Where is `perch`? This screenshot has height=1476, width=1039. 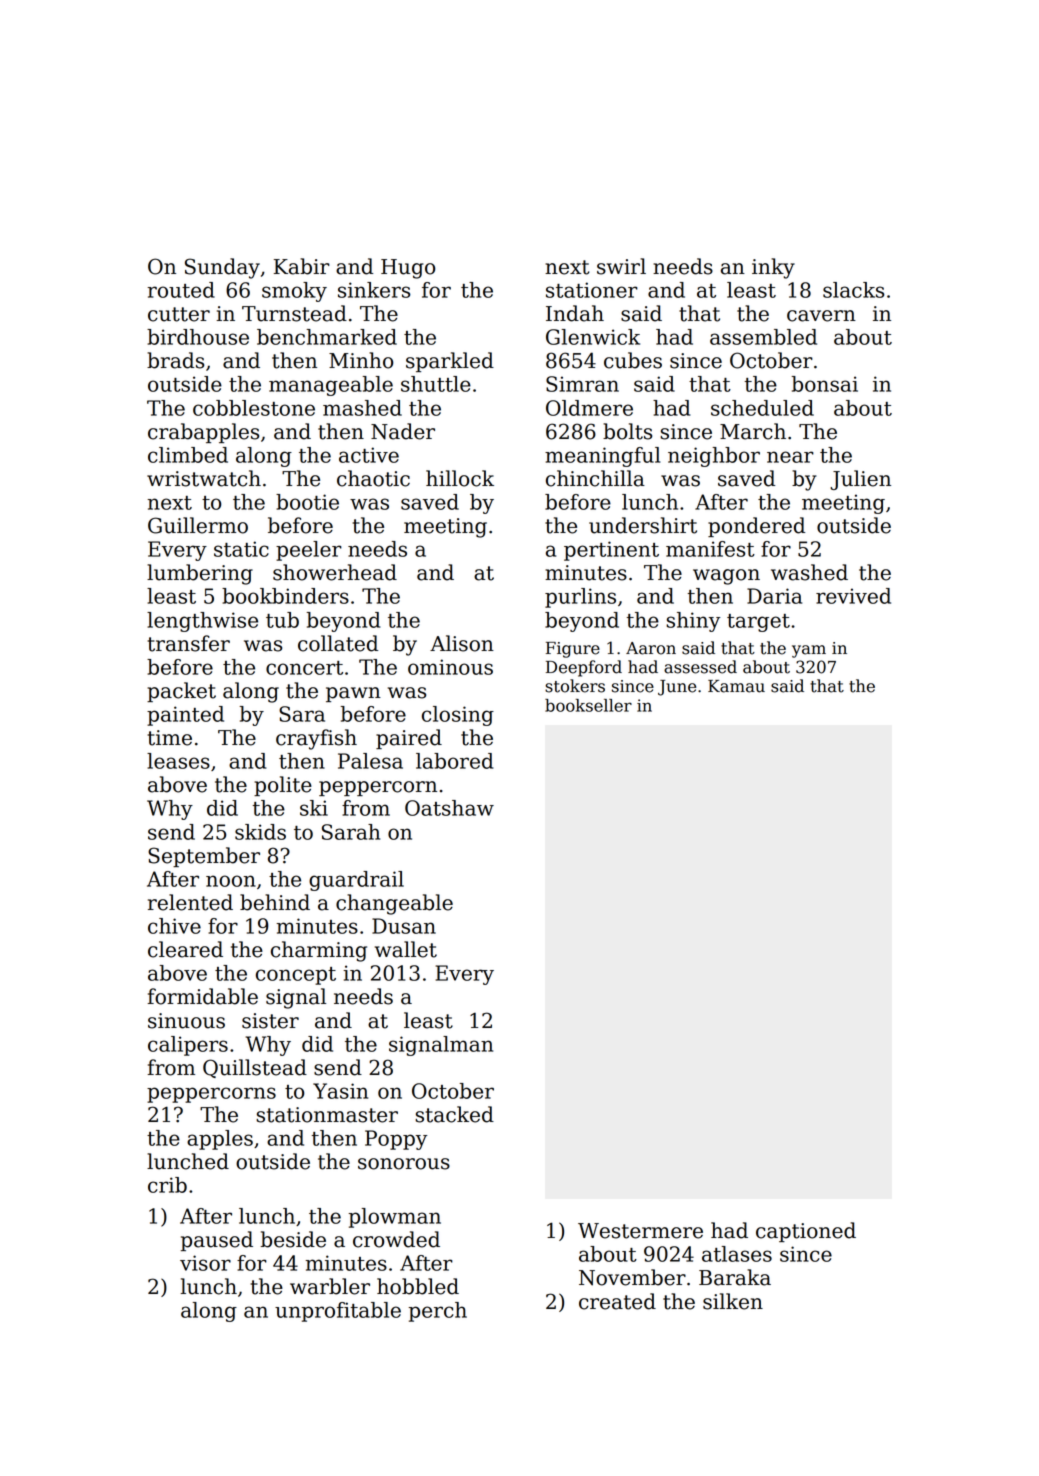 perch is located at coordinates (438, 1312).
